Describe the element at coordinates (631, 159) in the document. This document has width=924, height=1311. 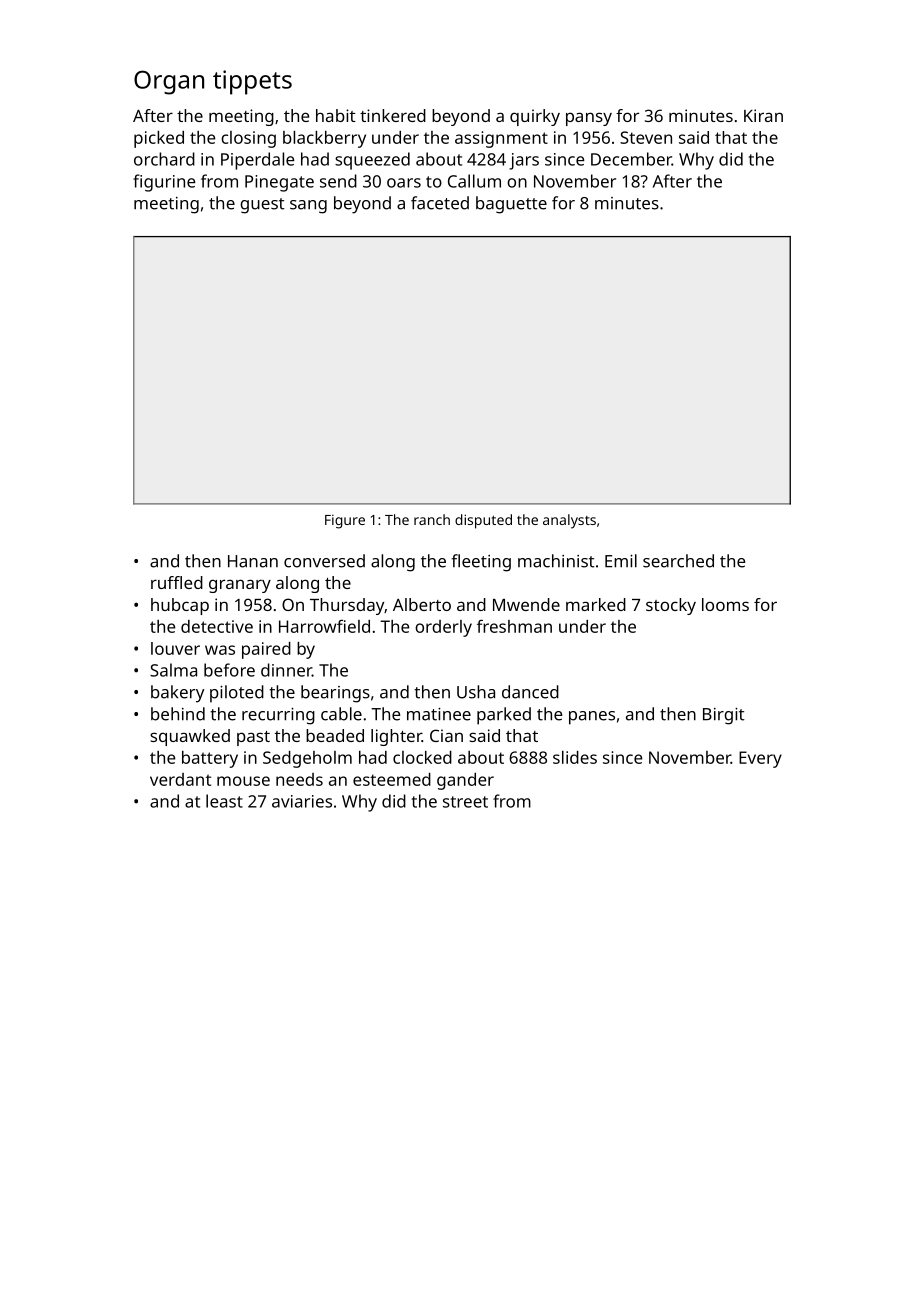
I see `December` at that location.
